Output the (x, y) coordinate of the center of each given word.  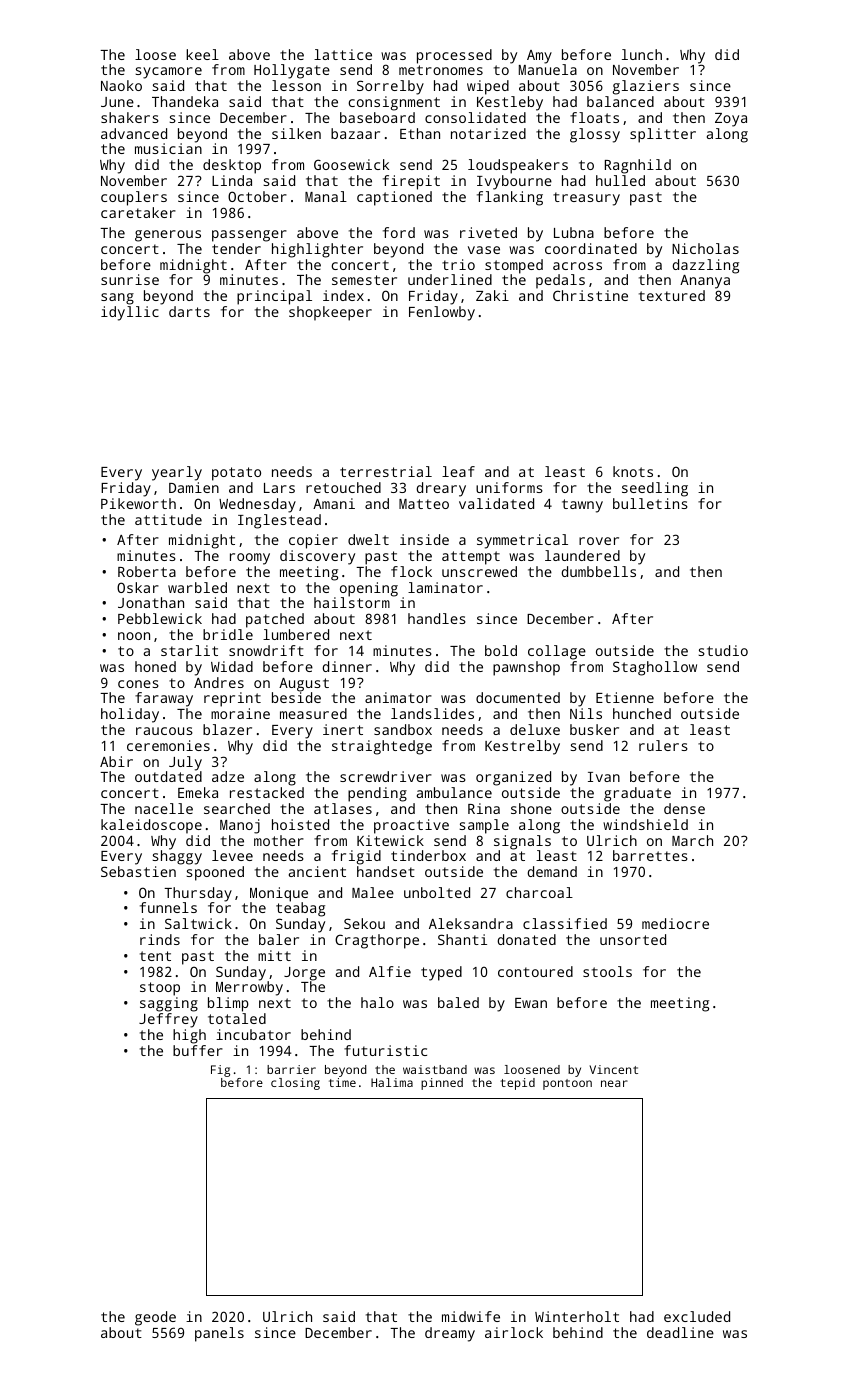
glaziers (646, 87)
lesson (296, 85)
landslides (432, 713)
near (614, 1083)
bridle (228, 634)
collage (557, 652)
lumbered (296, 634)
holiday (130, 715)
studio (723, 650)
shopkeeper (330, 313)
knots (633, 471)
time (342, 1082)
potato (236, 474)
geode (155, 1318)
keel (202, 54)
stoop (160, 989)
